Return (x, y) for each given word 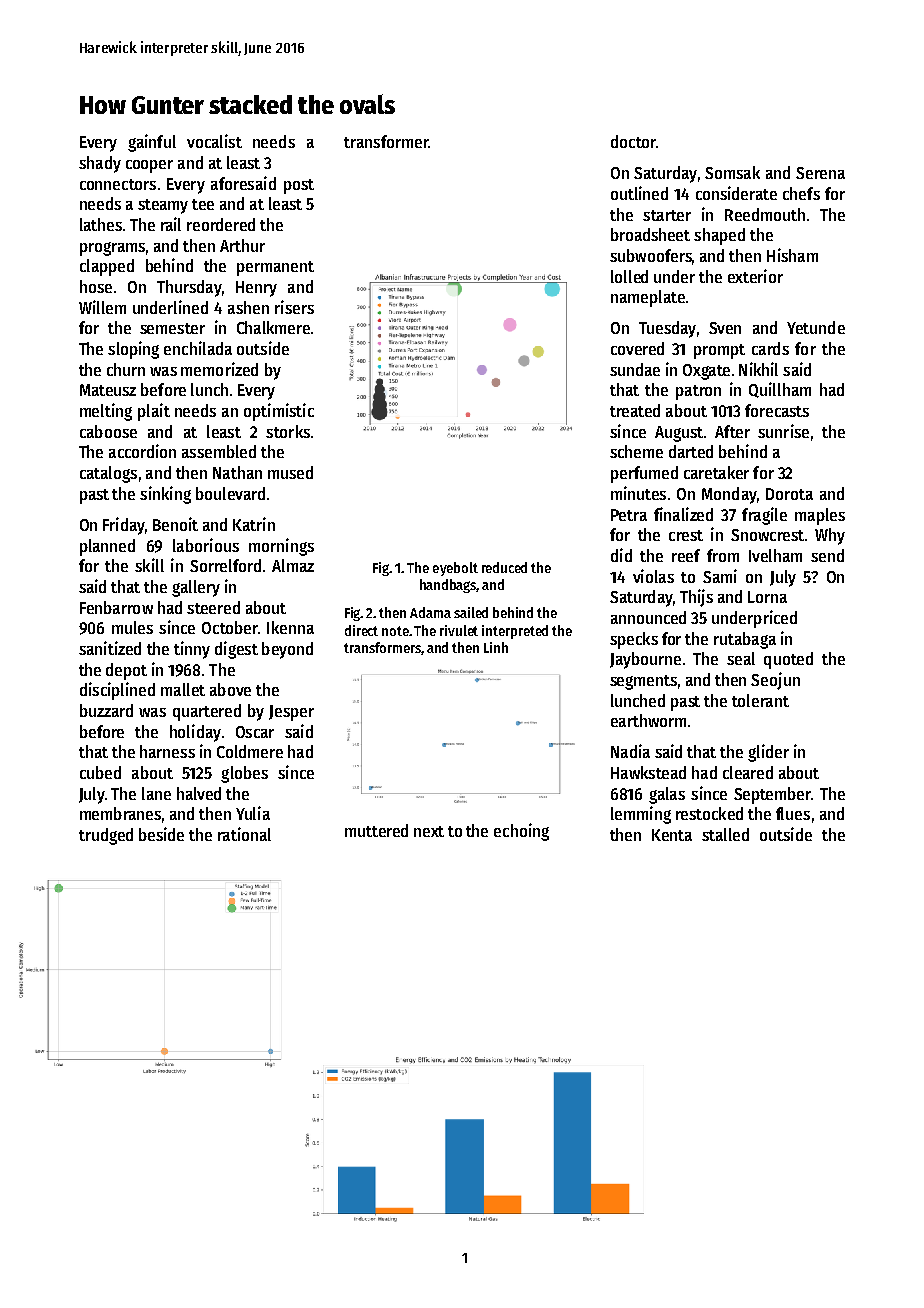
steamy (163, 206)
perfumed (644, 474)
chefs (801, 193)
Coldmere (250, 751)
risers (294, 307)
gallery (196, 588)
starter (667, 215)
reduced (504, 567)
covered (637, 348)
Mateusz (108, 390)
